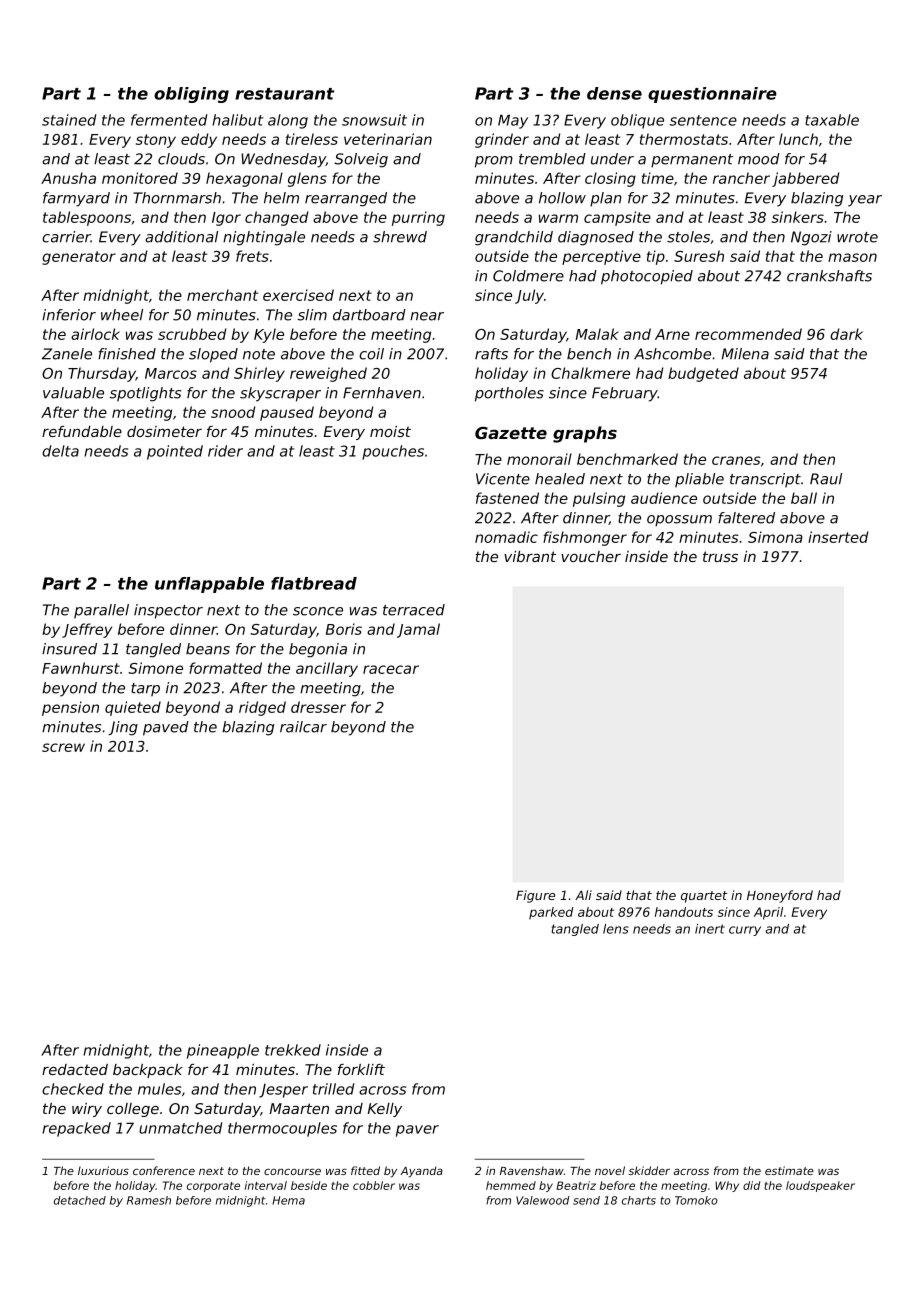 This screenshot has width=924, height=1308. I want to click on questionnaire, so click(712, 95).
